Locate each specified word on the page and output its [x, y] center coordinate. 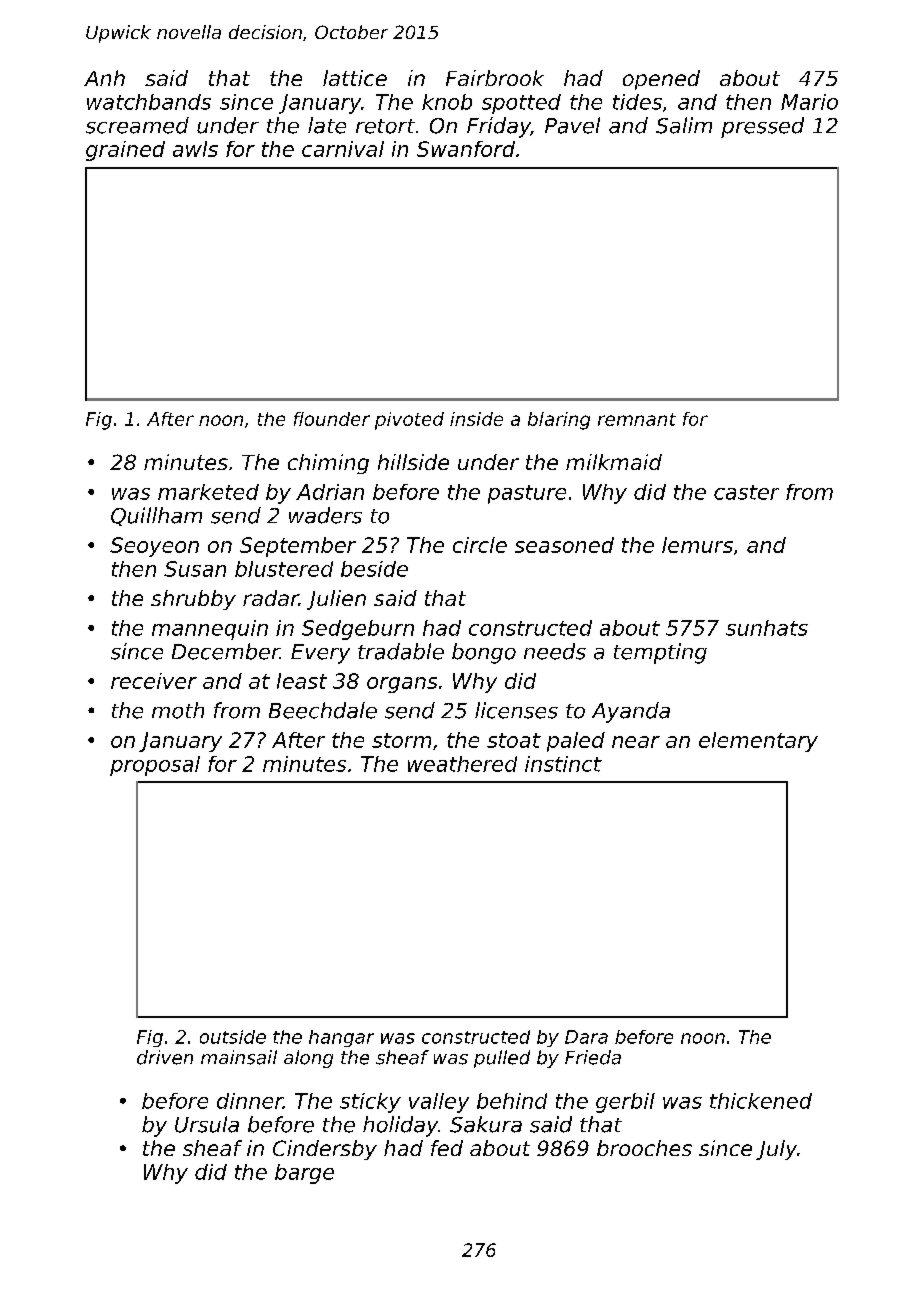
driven [165, 1057]
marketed [208, 492]
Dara [586, 1037]
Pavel [572, 125]
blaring [559, 421]
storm [401, 740]
